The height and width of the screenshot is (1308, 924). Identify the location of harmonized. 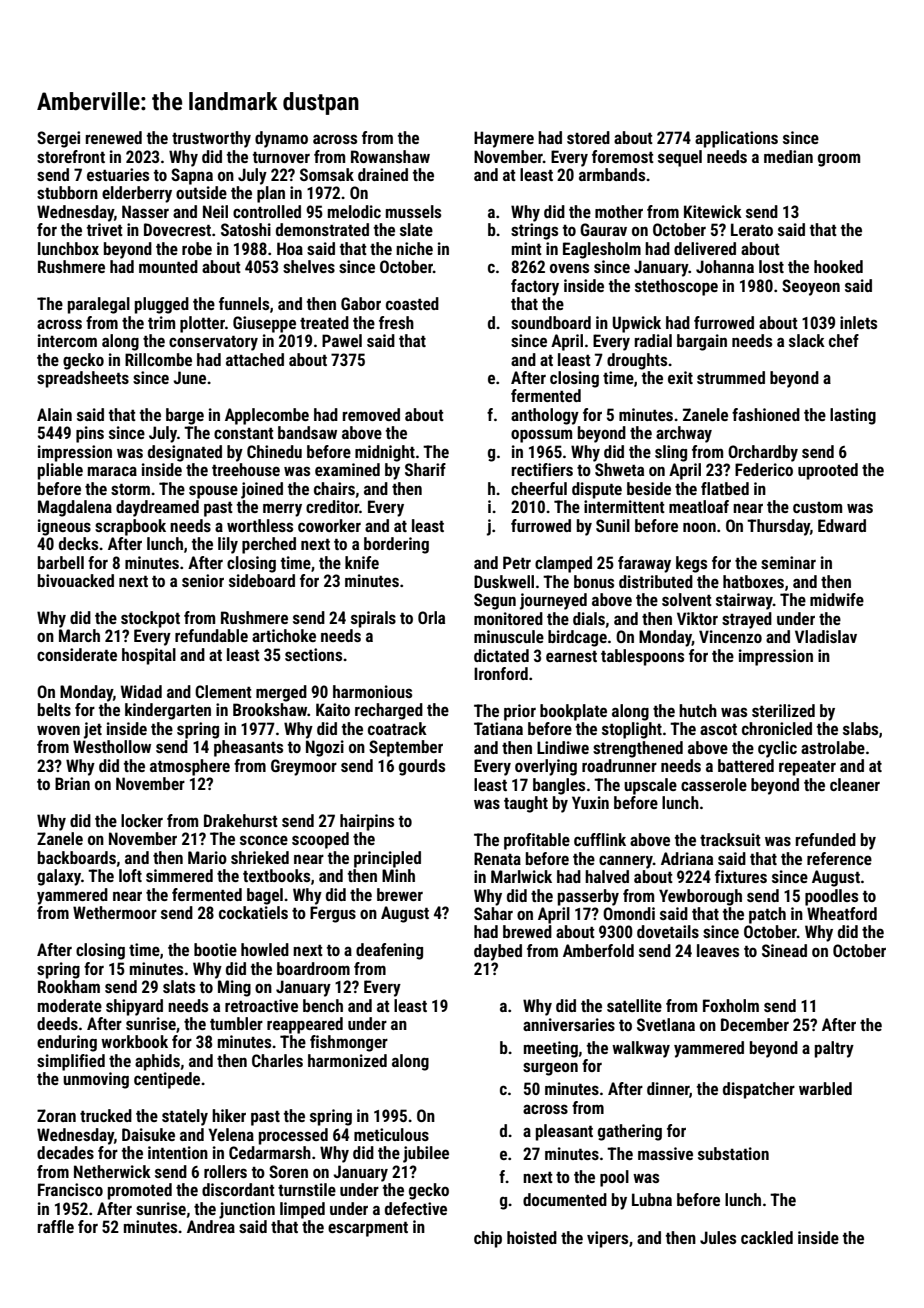
(347, 1060).
